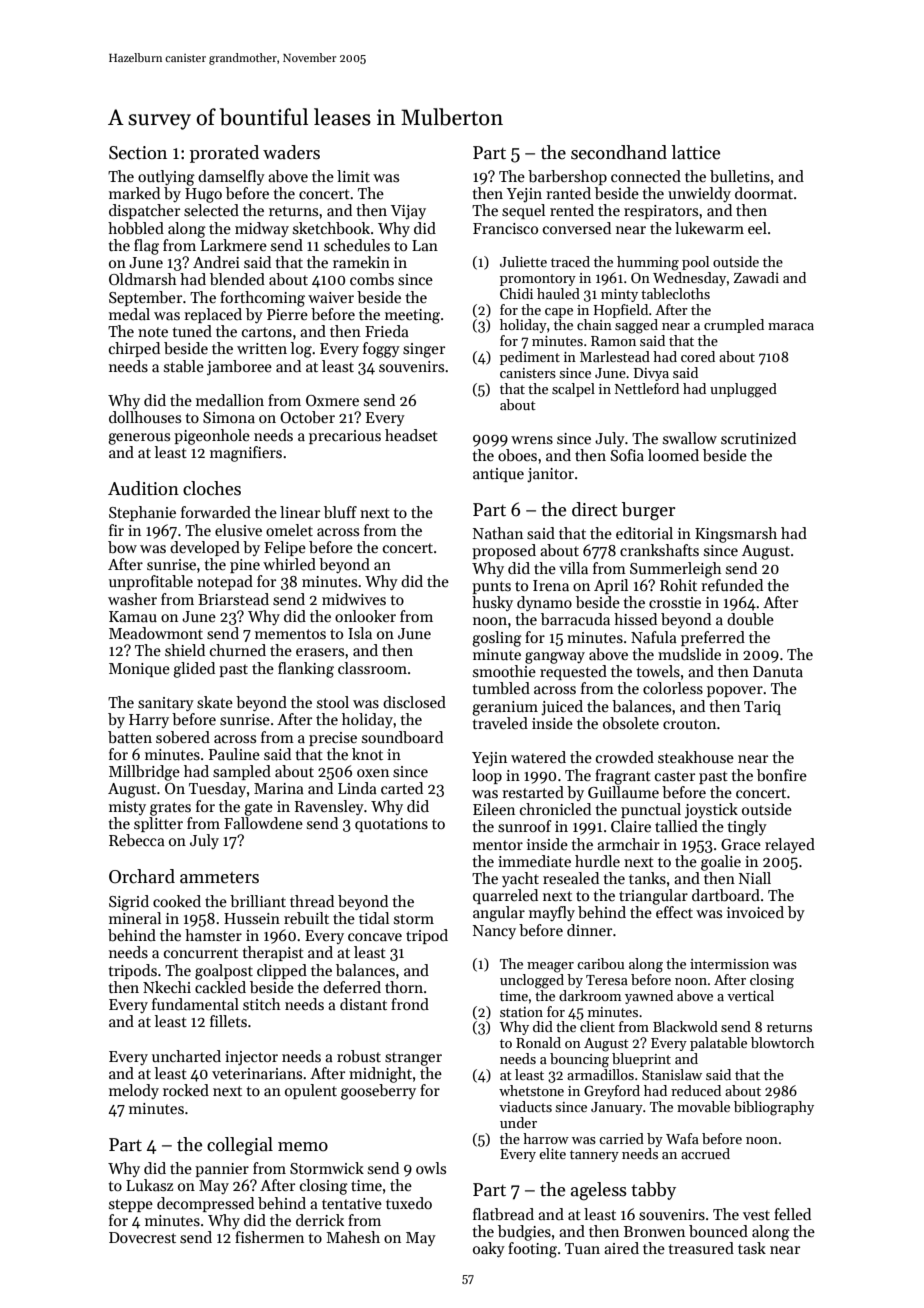  I want to click on popover, so click(735, 691).
